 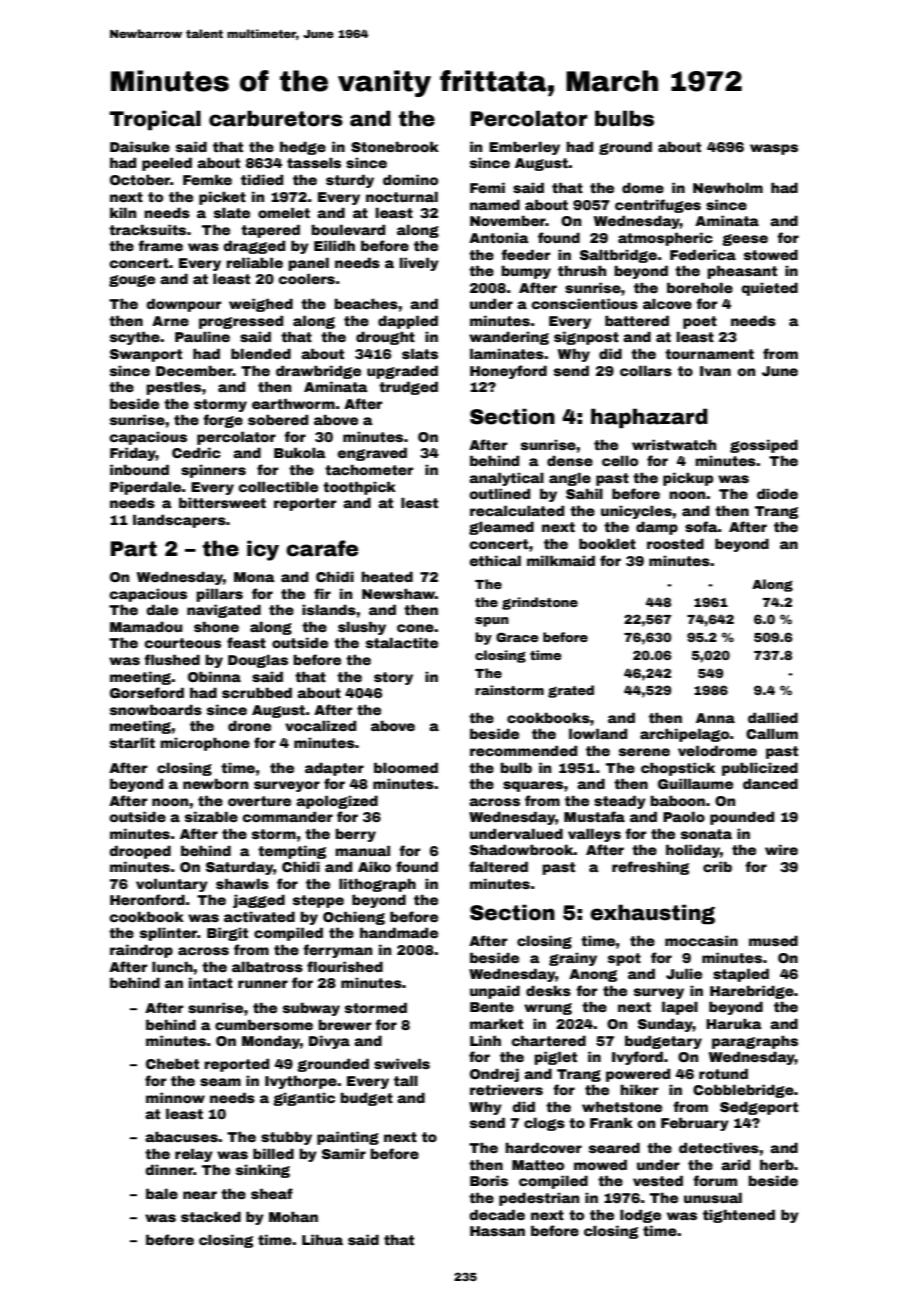 I want to click on Lihua, so click(x=322, y=1239).
